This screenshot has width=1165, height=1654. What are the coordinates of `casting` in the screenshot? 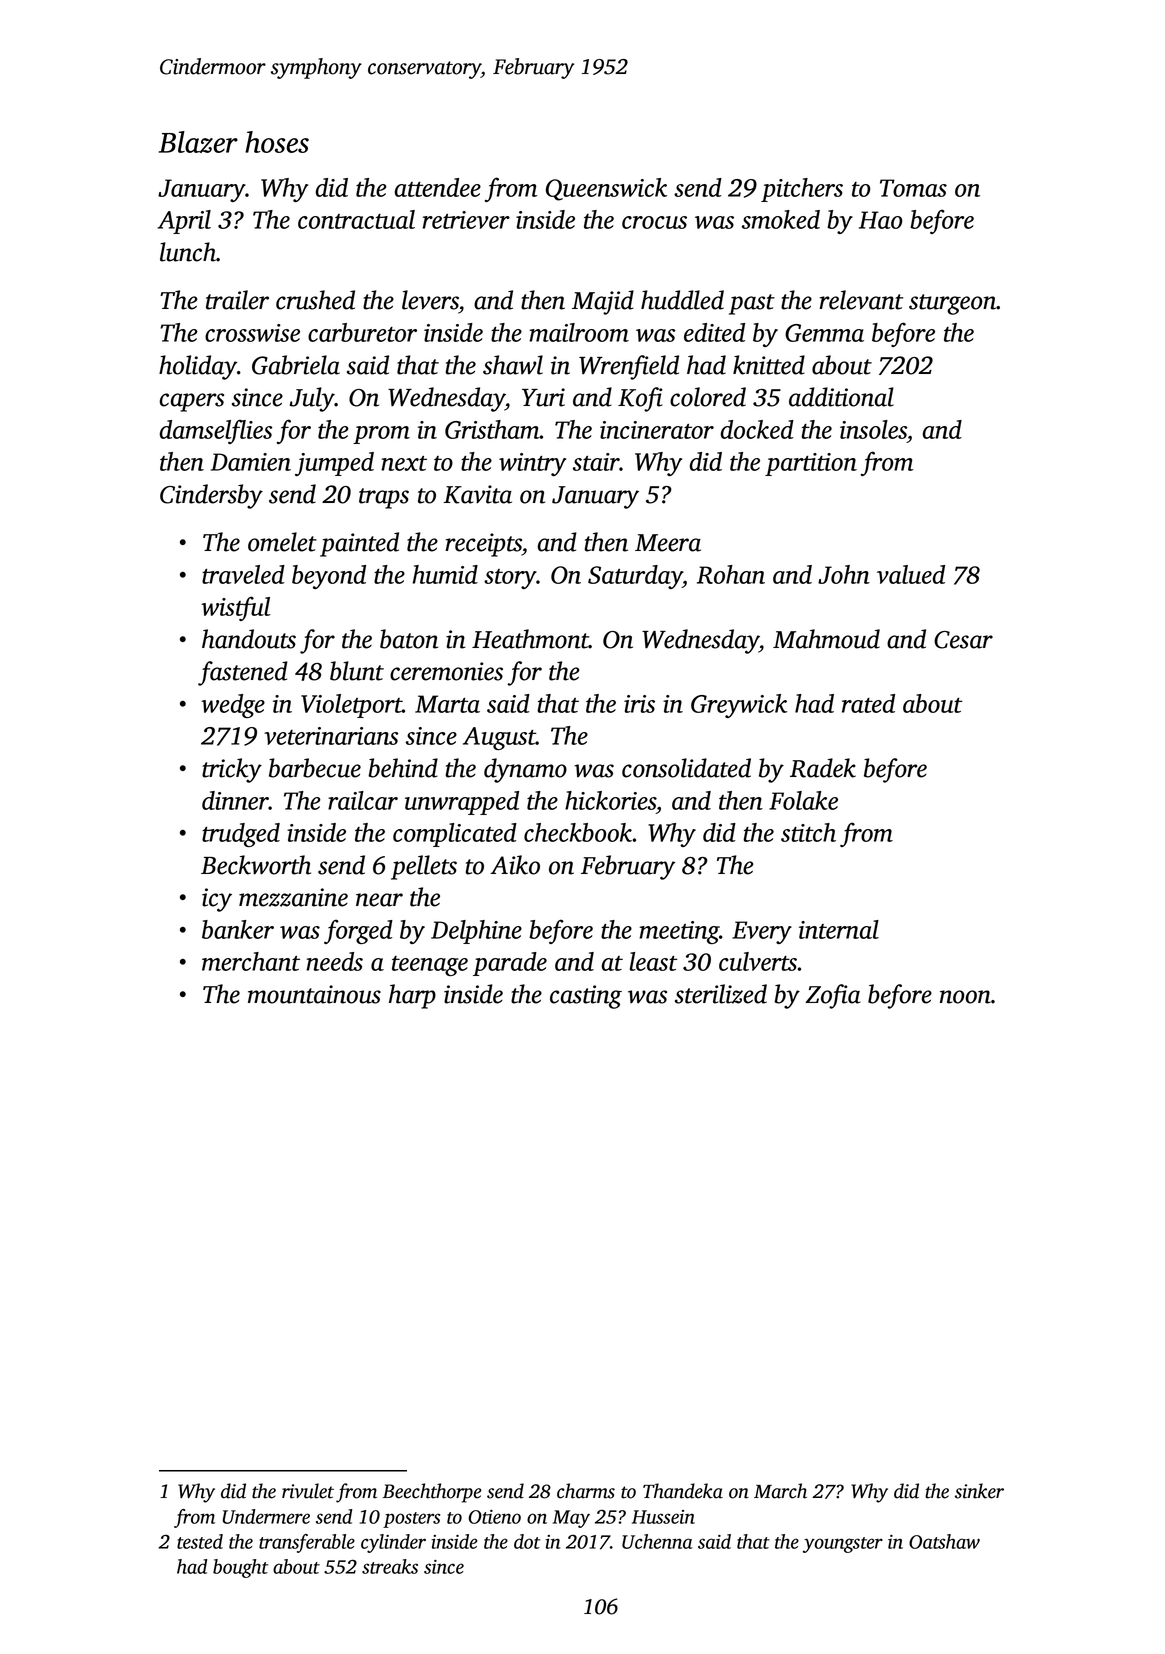 It's located at (586, 997).
